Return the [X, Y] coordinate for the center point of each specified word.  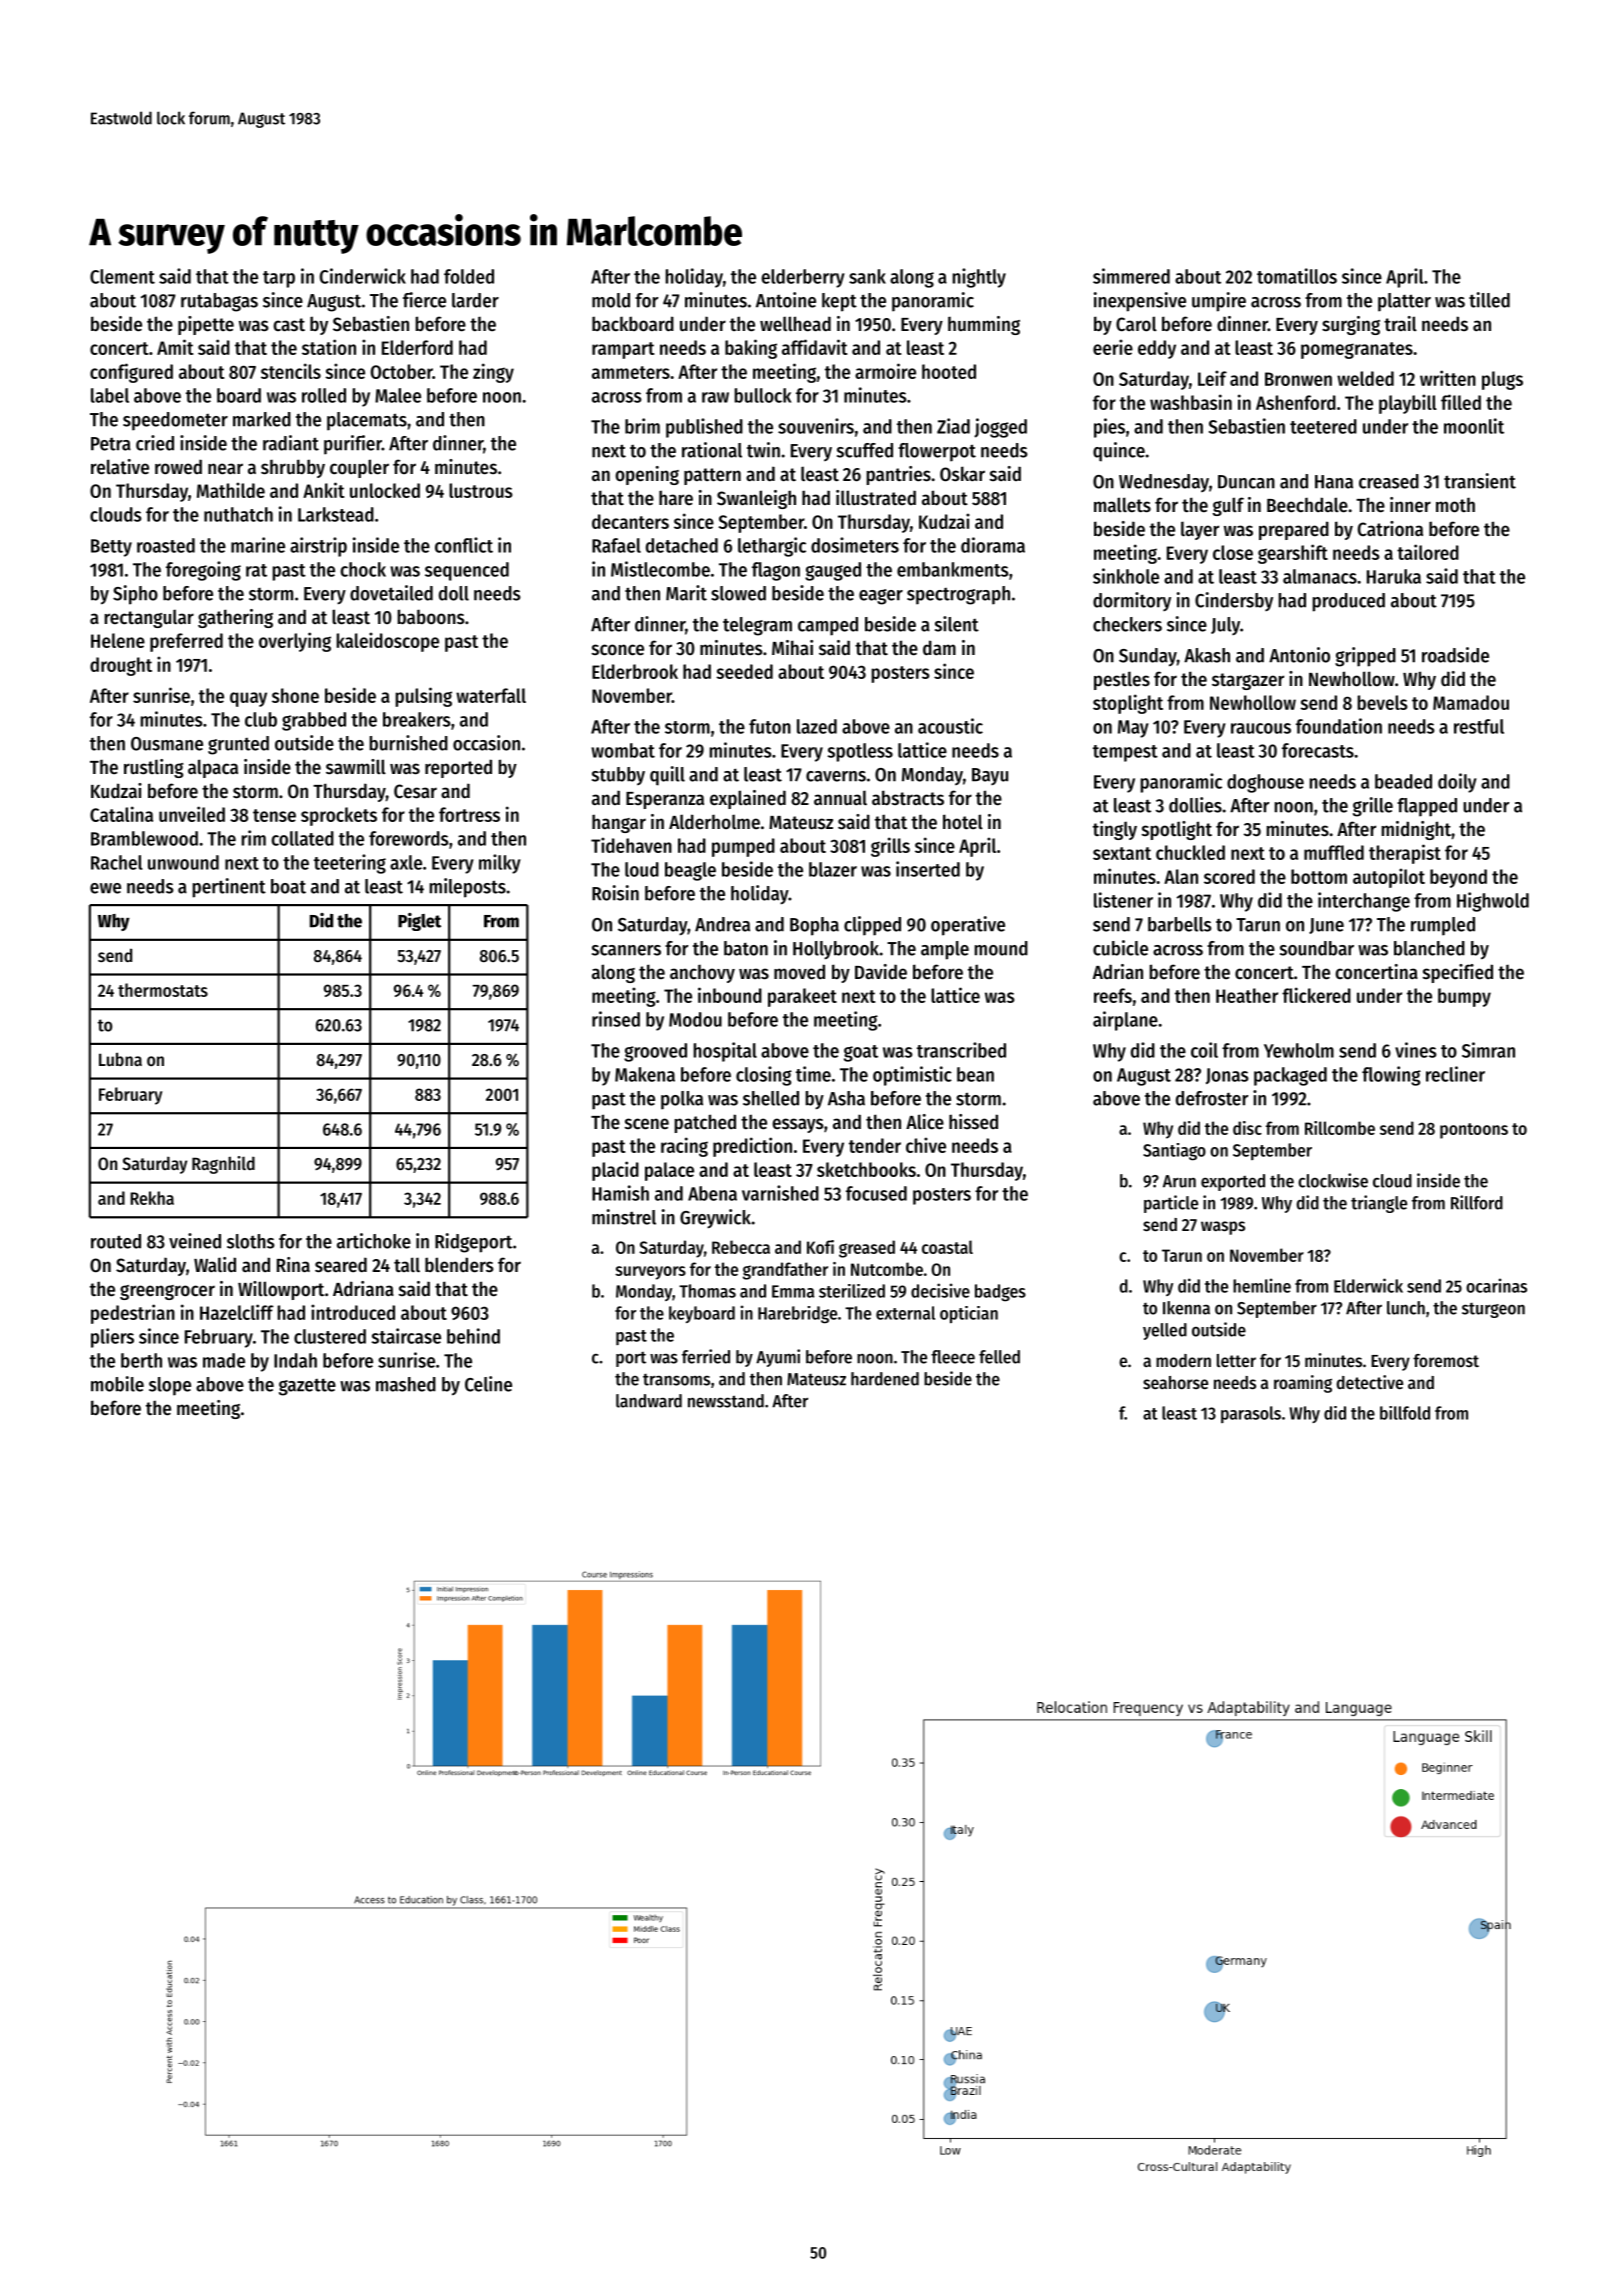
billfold [1405, 1413]
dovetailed [391, 593]
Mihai [792, 647]
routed [116, 1241]
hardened [885, 1379]
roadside [1455, 655]
